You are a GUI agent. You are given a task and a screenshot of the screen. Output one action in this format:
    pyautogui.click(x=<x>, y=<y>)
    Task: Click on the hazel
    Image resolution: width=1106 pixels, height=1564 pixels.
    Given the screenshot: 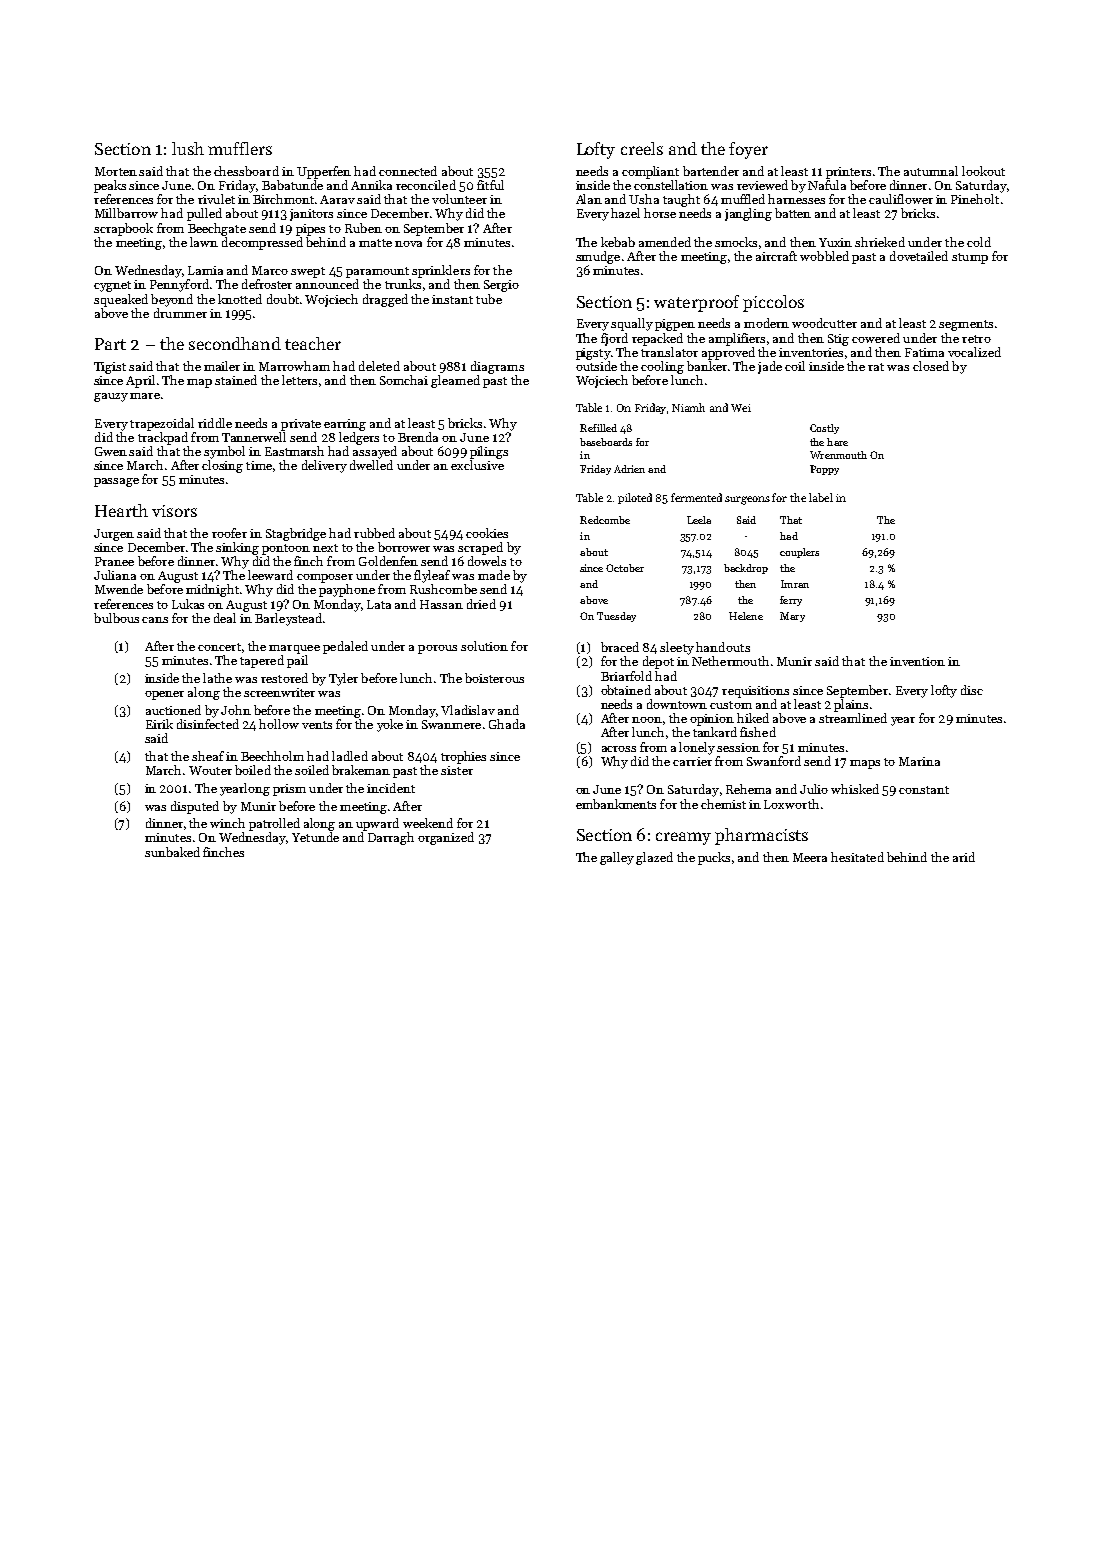 What is the action you would take?
    pyautogui.click(x=625, y=213)
